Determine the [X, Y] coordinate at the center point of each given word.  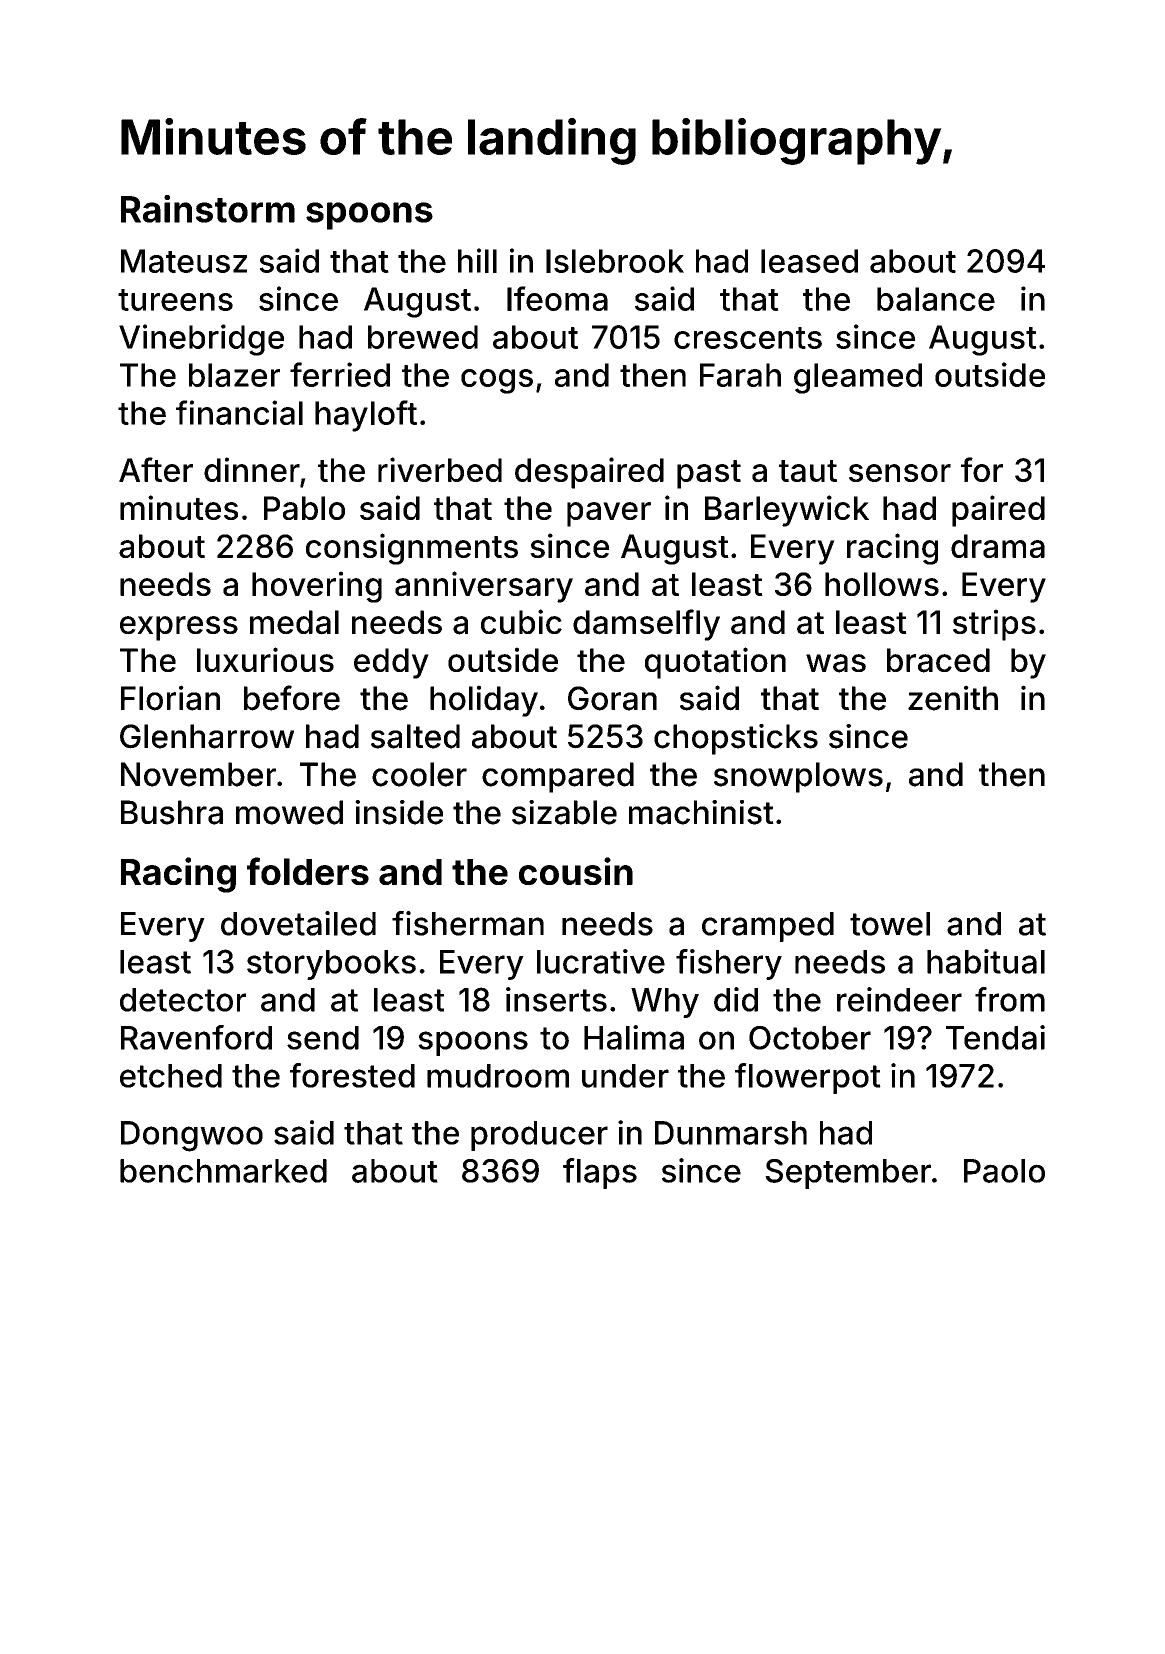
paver [609, 514]
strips [994, 625]
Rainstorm [208, 209]
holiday [484, 701]
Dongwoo [192, 1136]
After [156, 469]
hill [477, 260]
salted [415, 736]
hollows [882, 584]
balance [936, 299]
